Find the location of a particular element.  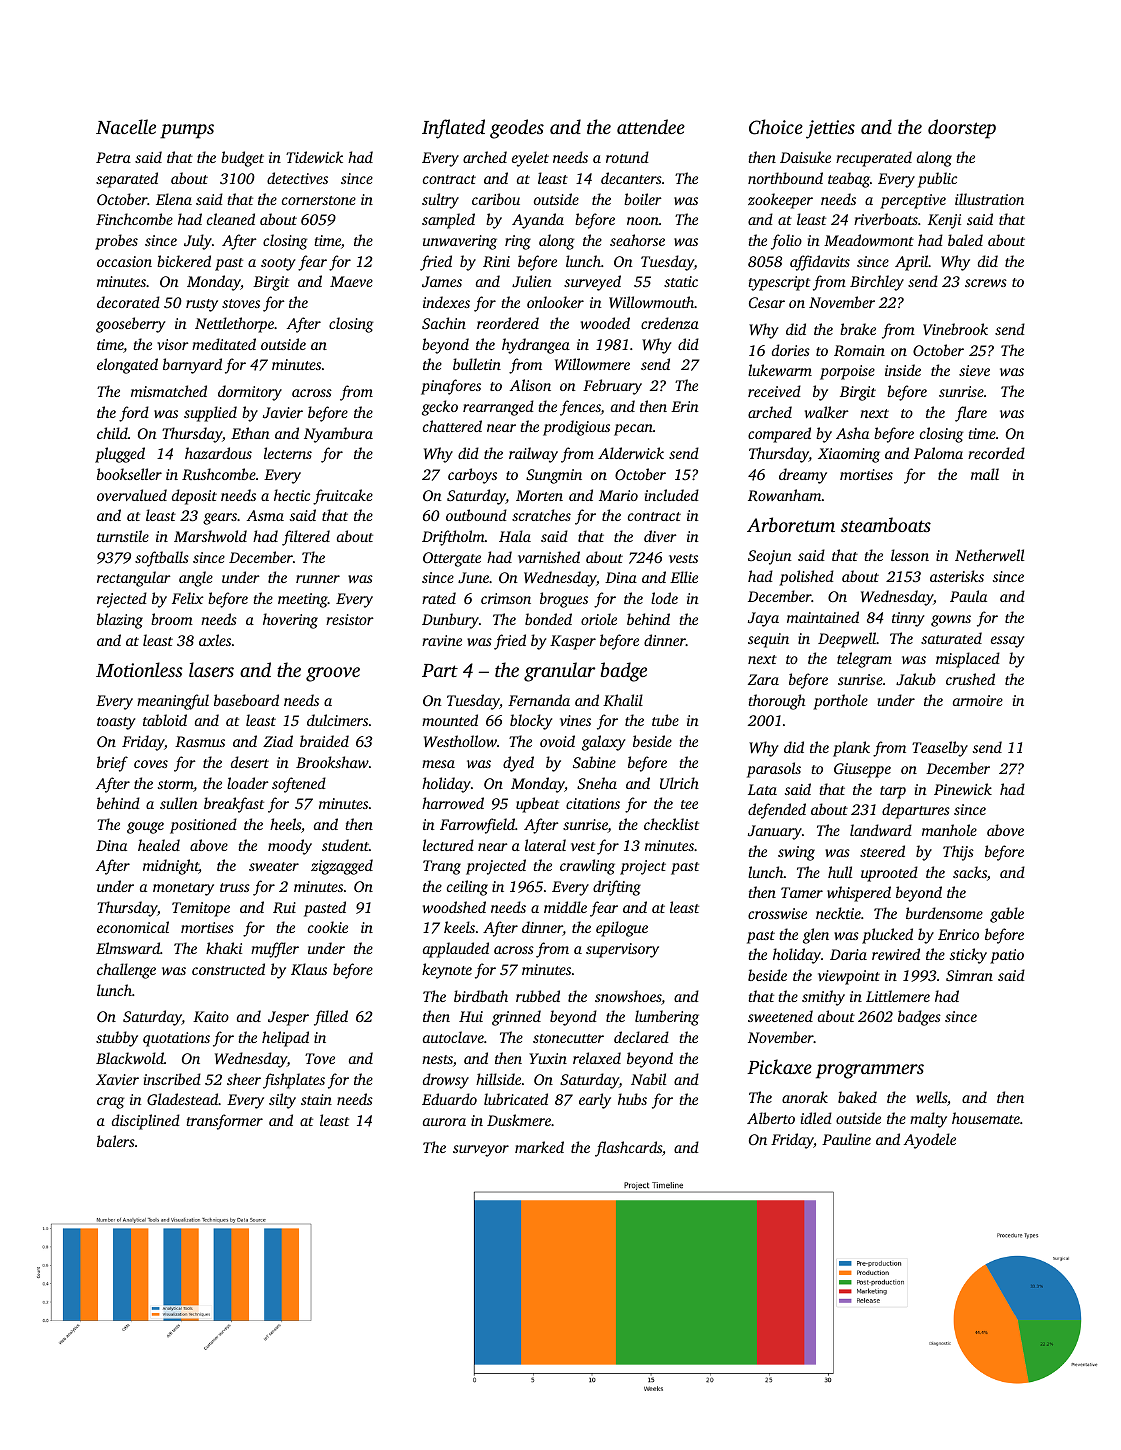

Marshwold is located at coordinates (210, 536).
